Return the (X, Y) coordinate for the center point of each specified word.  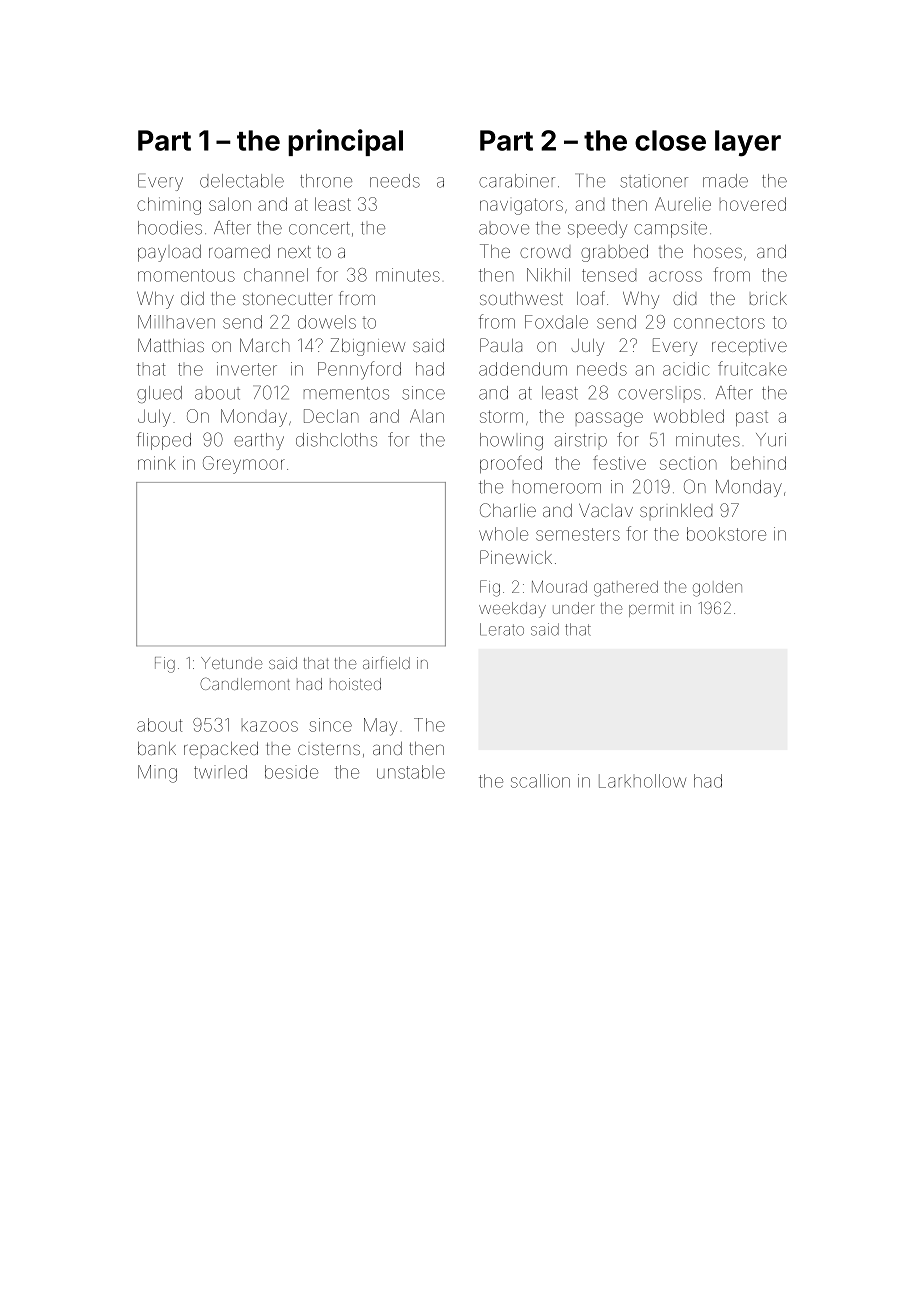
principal (345, 142)
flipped (164, 441)
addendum (523, 369)
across (675, 276)
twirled (220, 772)
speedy (597, 229)
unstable (411, 772)
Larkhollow (642, 781)
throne (326, 181)
